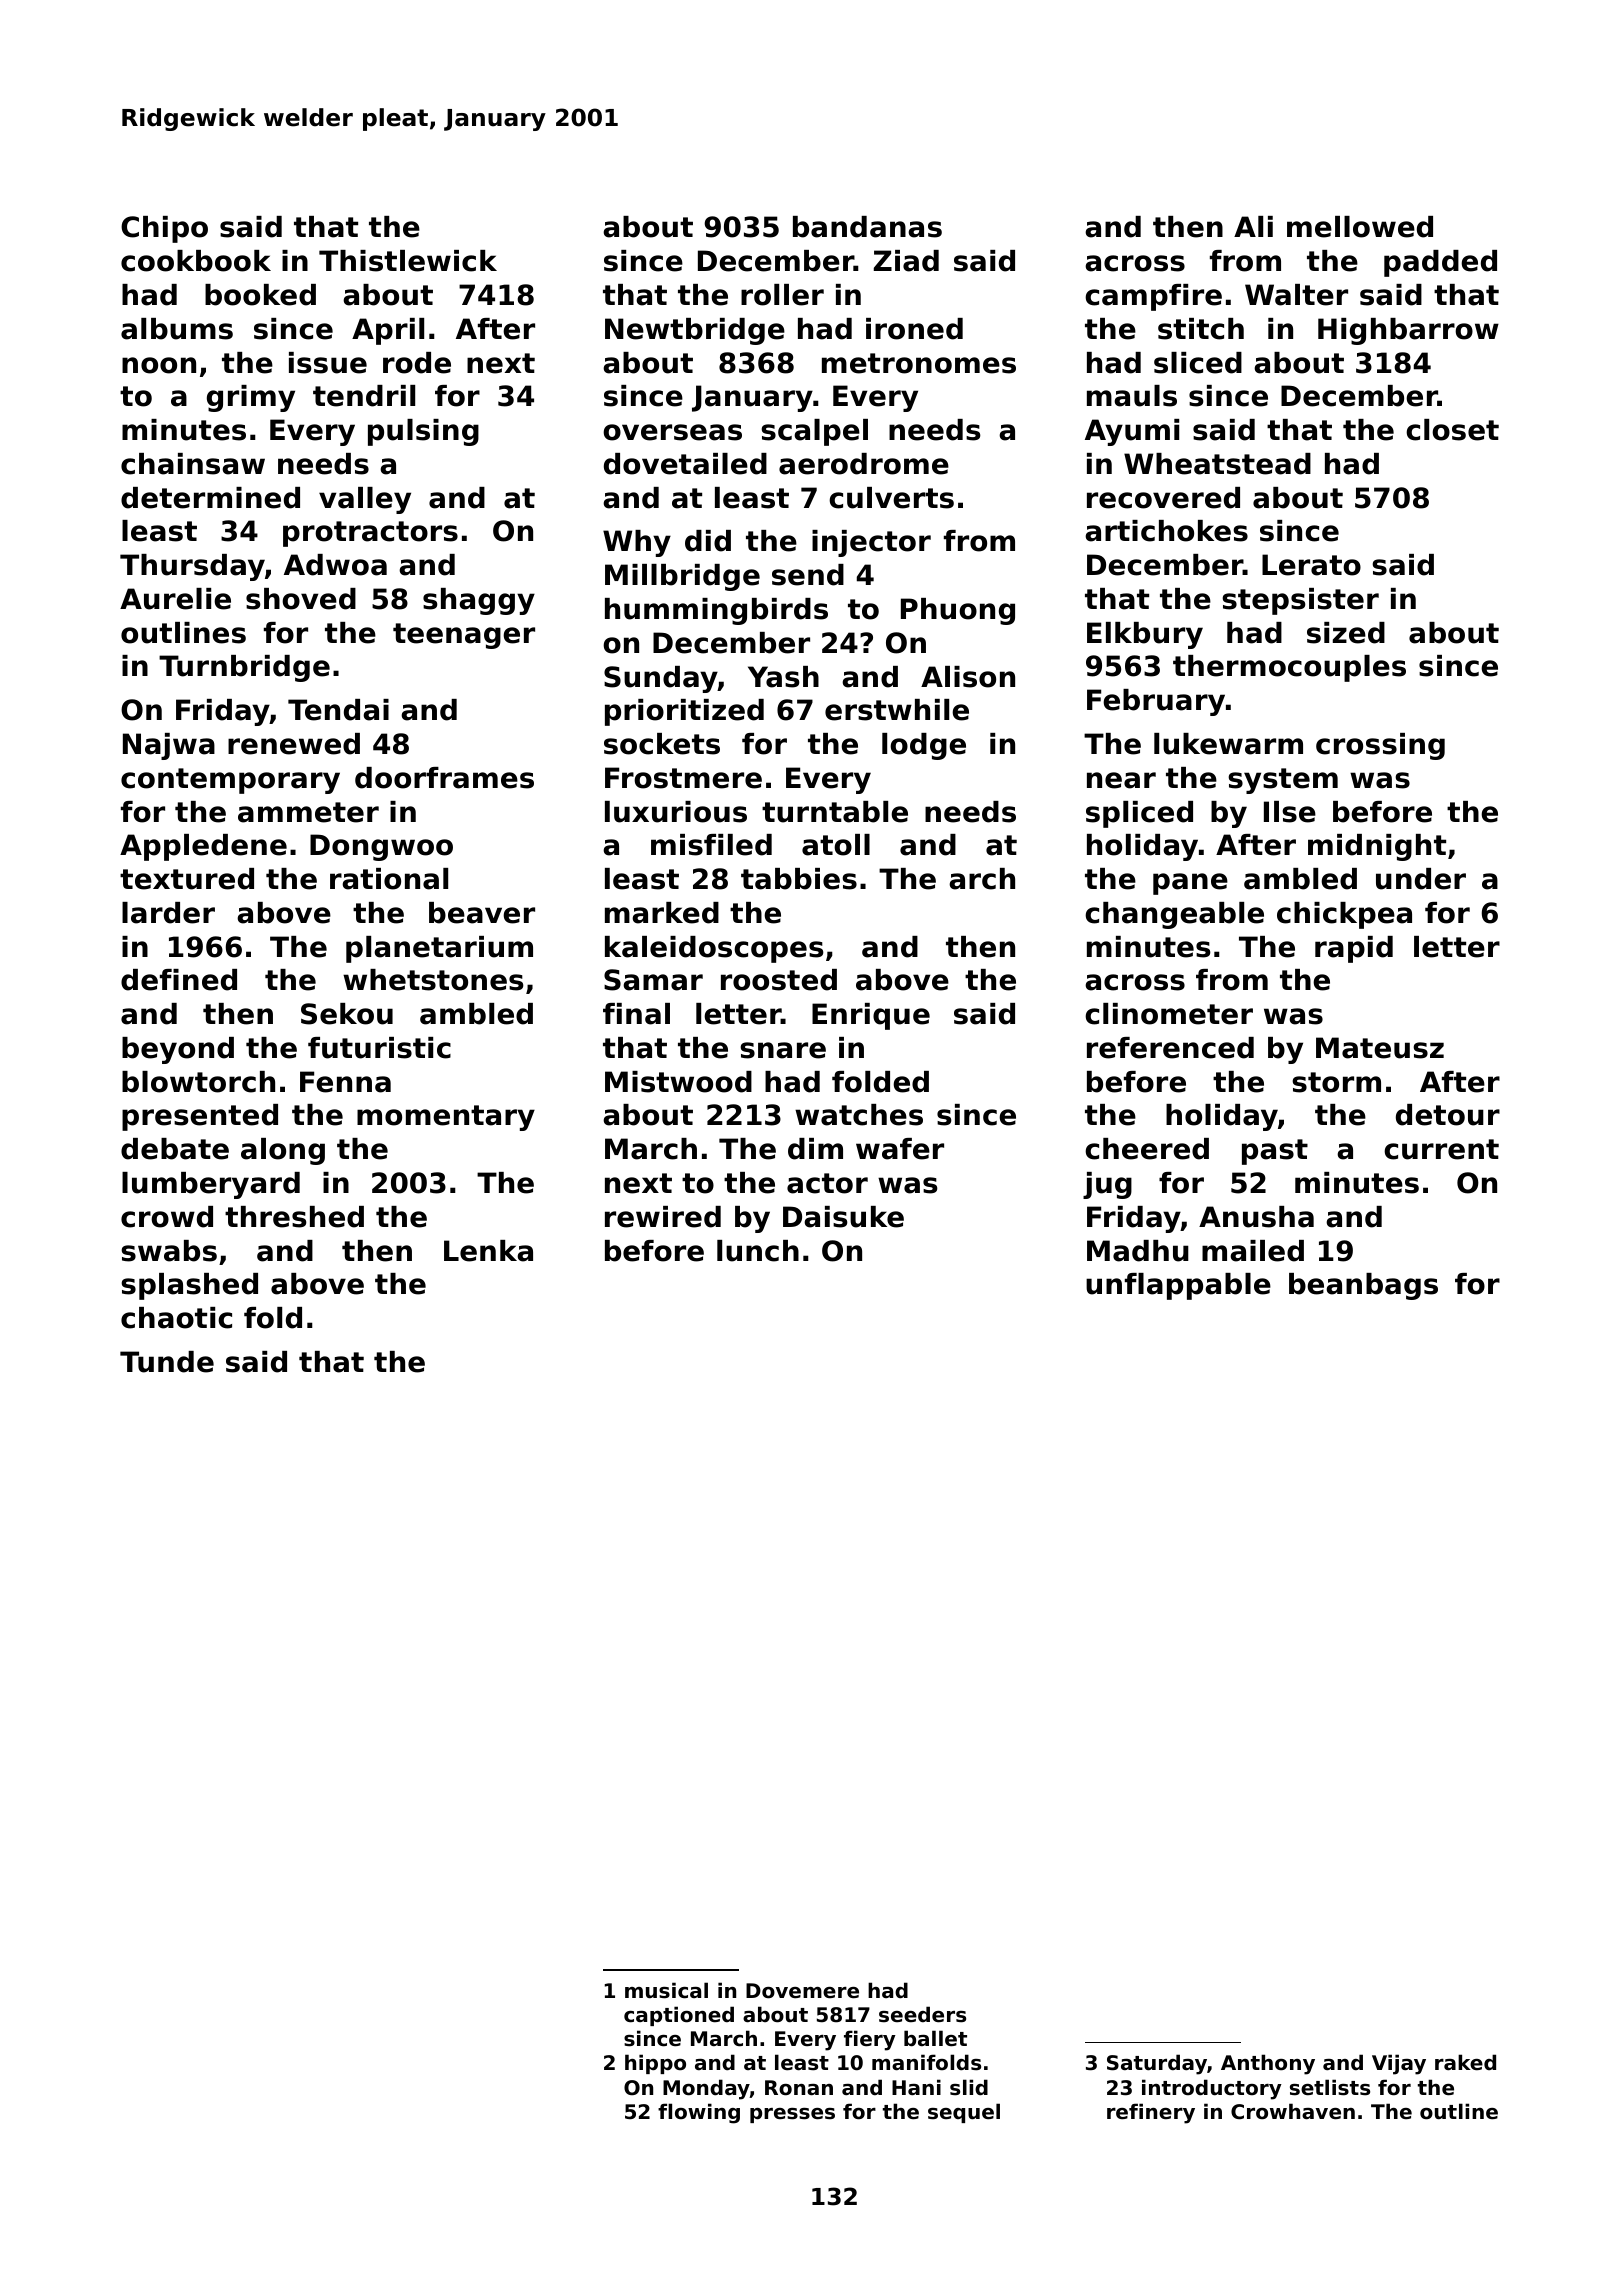  I want to click on final, so click(636, 1014).
